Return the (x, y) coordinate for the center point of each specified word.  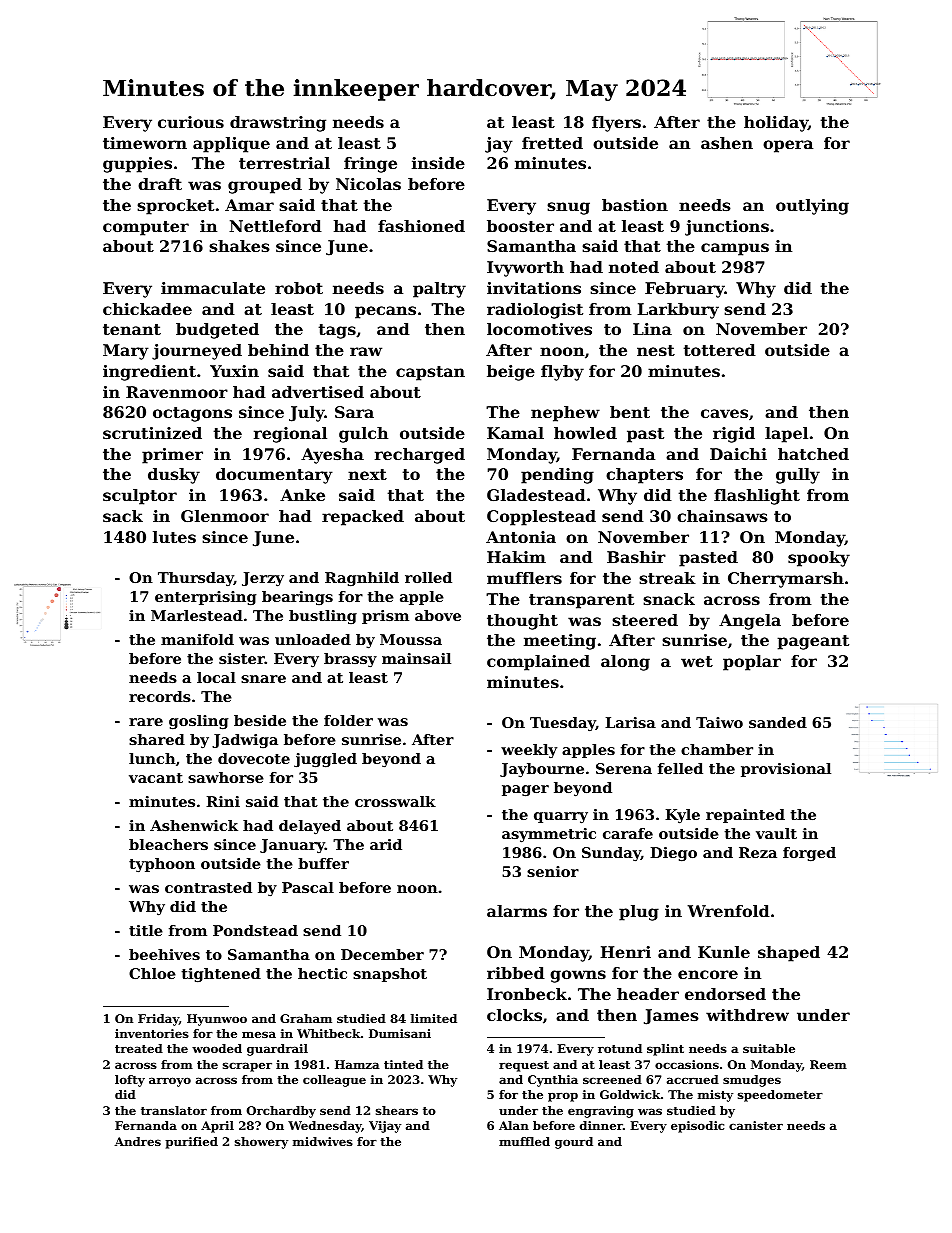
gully (798, 476)
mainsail (416, 658)
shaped (789, 954)
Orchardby (281, 1112)
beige (511, 373)
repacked (363, 518)
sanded (778, 722)
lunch (152, 758)
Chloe (152, 973)
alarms (517, 911)
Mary (126, 352)
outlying (812, 207)
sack (123, 516)
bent (630, 412)
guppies (137, 165)
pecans (385, 312)
